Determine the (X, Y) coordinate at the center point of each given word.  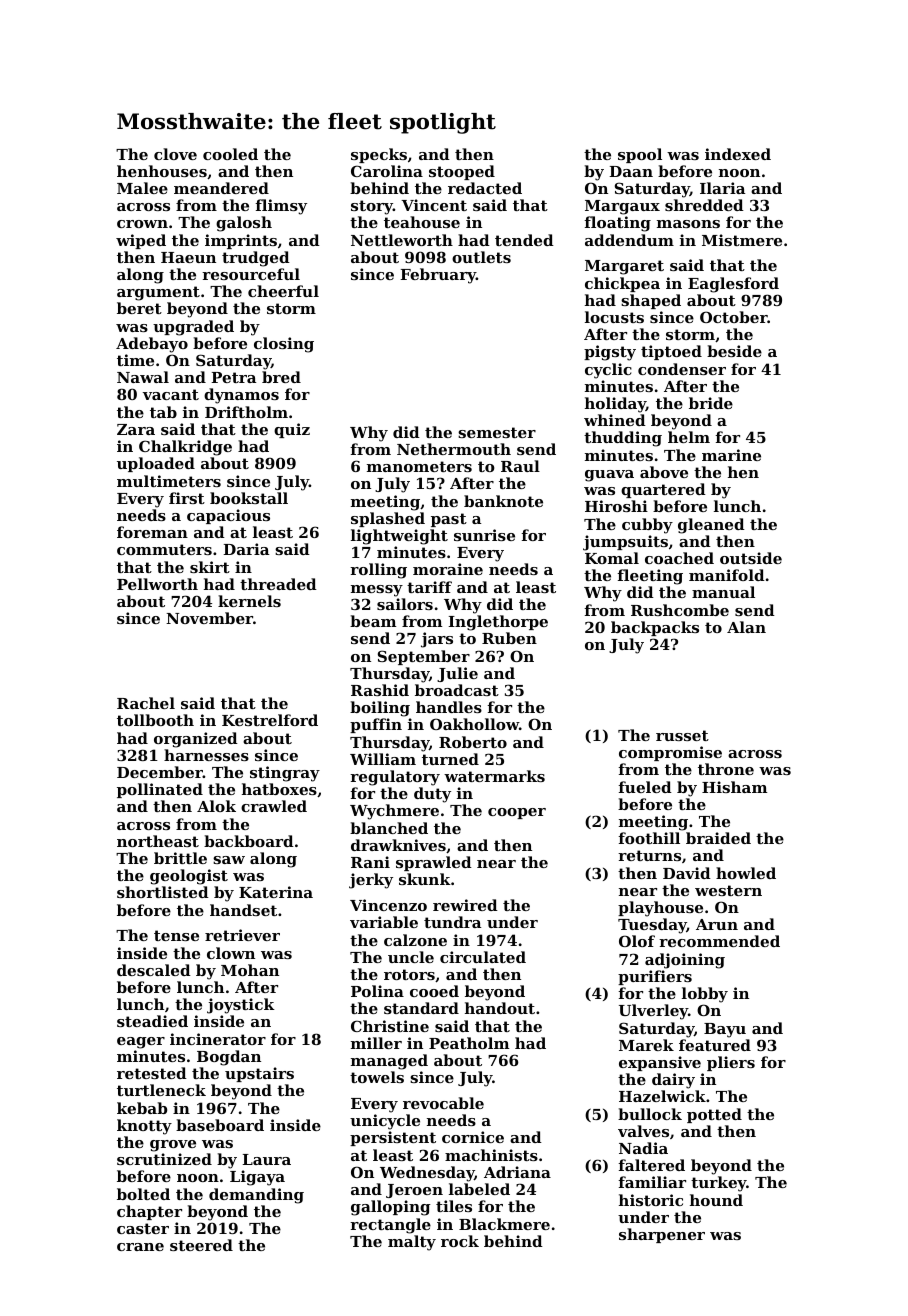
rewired (465, 905)
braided (718, 838)
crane (140, 1247)
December (160, 772)
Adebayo (152, 345)
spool (640, 155)
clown (231, 953)
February (438, 276)
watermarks (494, 776)
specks (379, 155)
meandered (221, 188)
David (687, 873)
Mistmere (742, 240)
